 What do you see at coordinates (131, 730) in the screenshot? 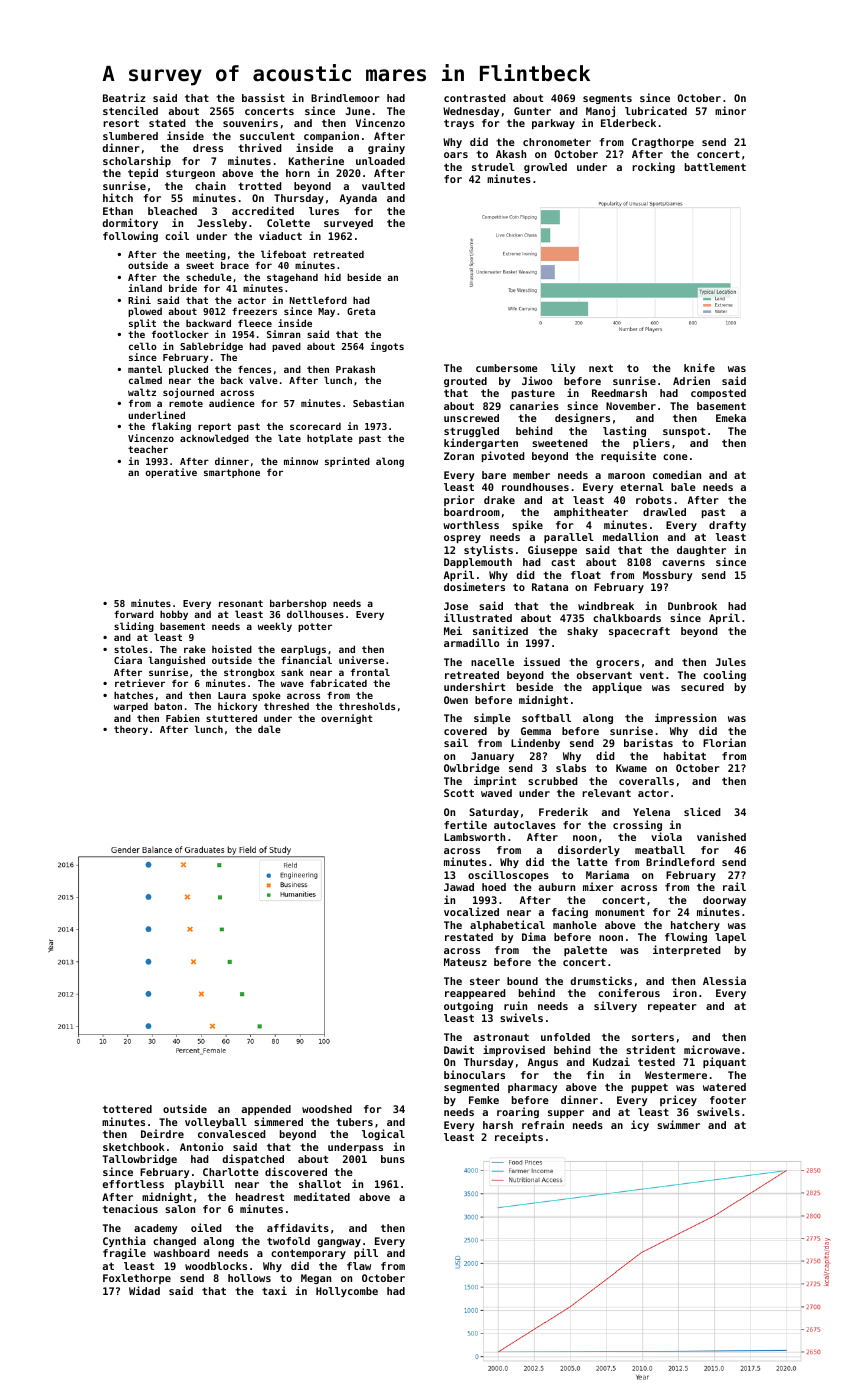
I see `theory` at bounding box center [131, 730].
